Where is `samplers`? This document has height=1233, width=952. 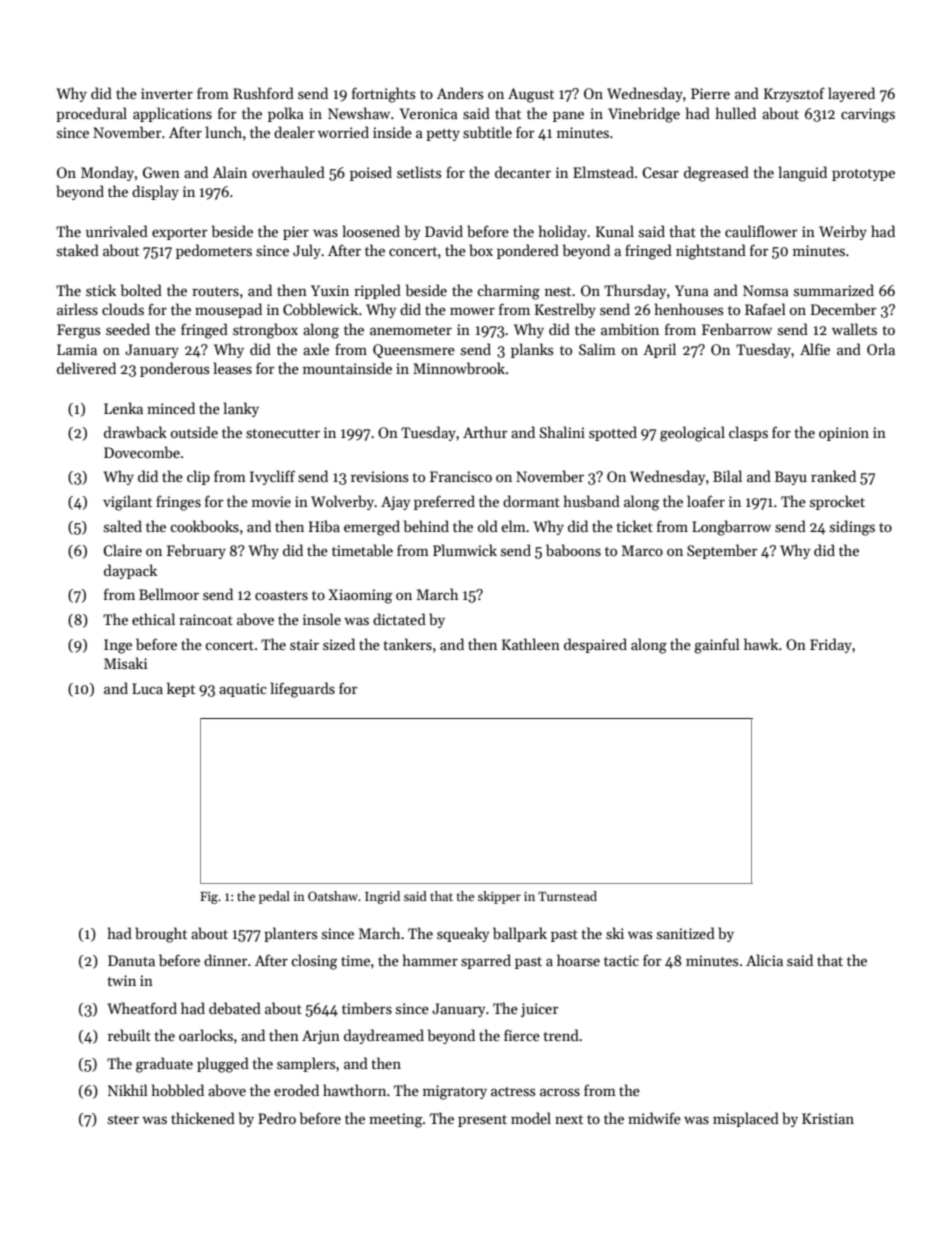
samplers is located at coordinates (306, 1064).
